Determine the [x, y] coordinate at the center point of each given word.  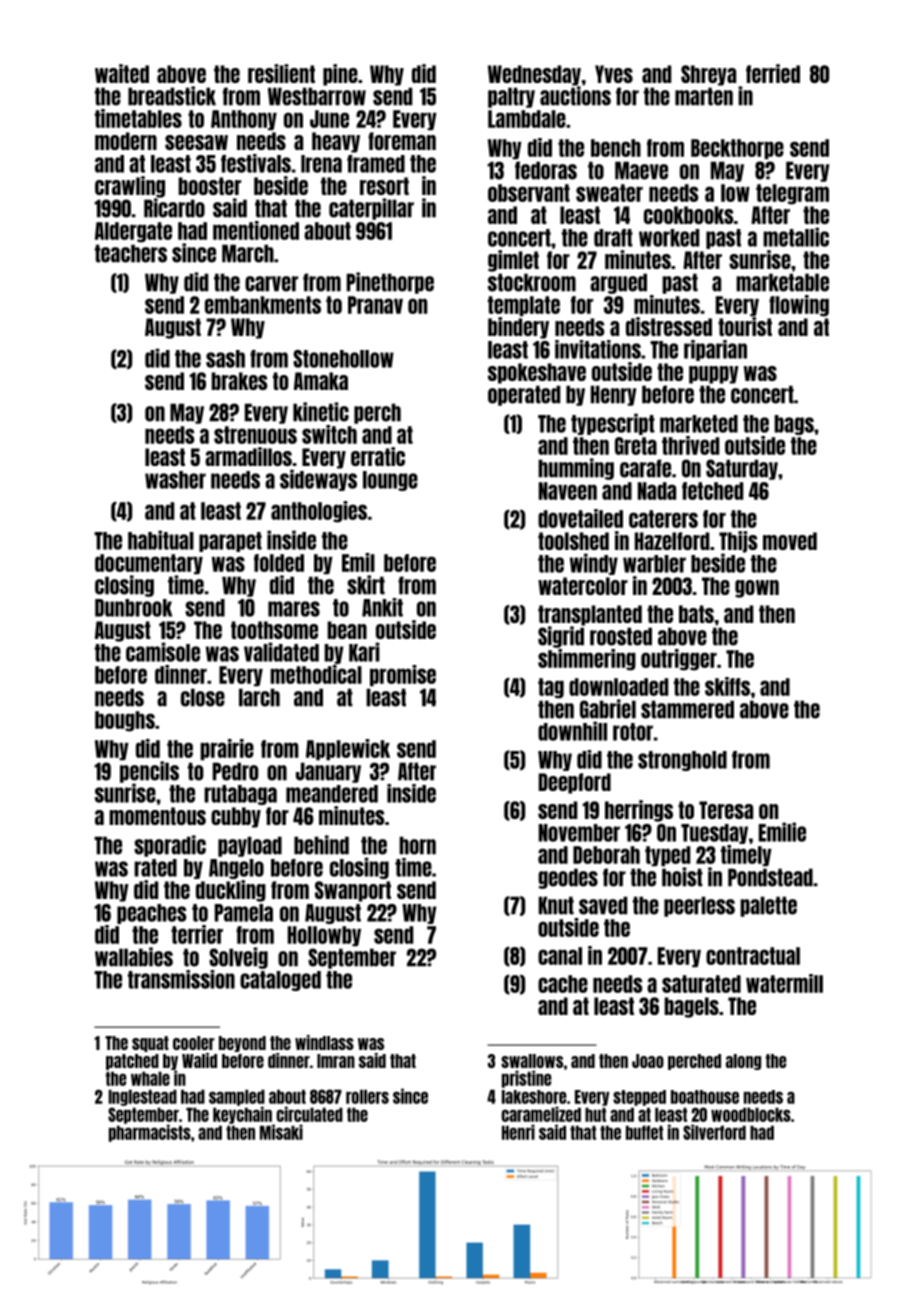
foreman [402, 141]
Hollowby [324, 936]
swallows [532, 1061]
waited [122, 73]
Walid [199, 1060]
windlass [324, 1042]
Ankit [382, 607]
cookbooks [689, 215]
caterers [663, 519]
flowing [799, 306]
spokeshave [537, 373]
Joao [648, 1061]
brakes [239, 381]
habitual [161, 540]
